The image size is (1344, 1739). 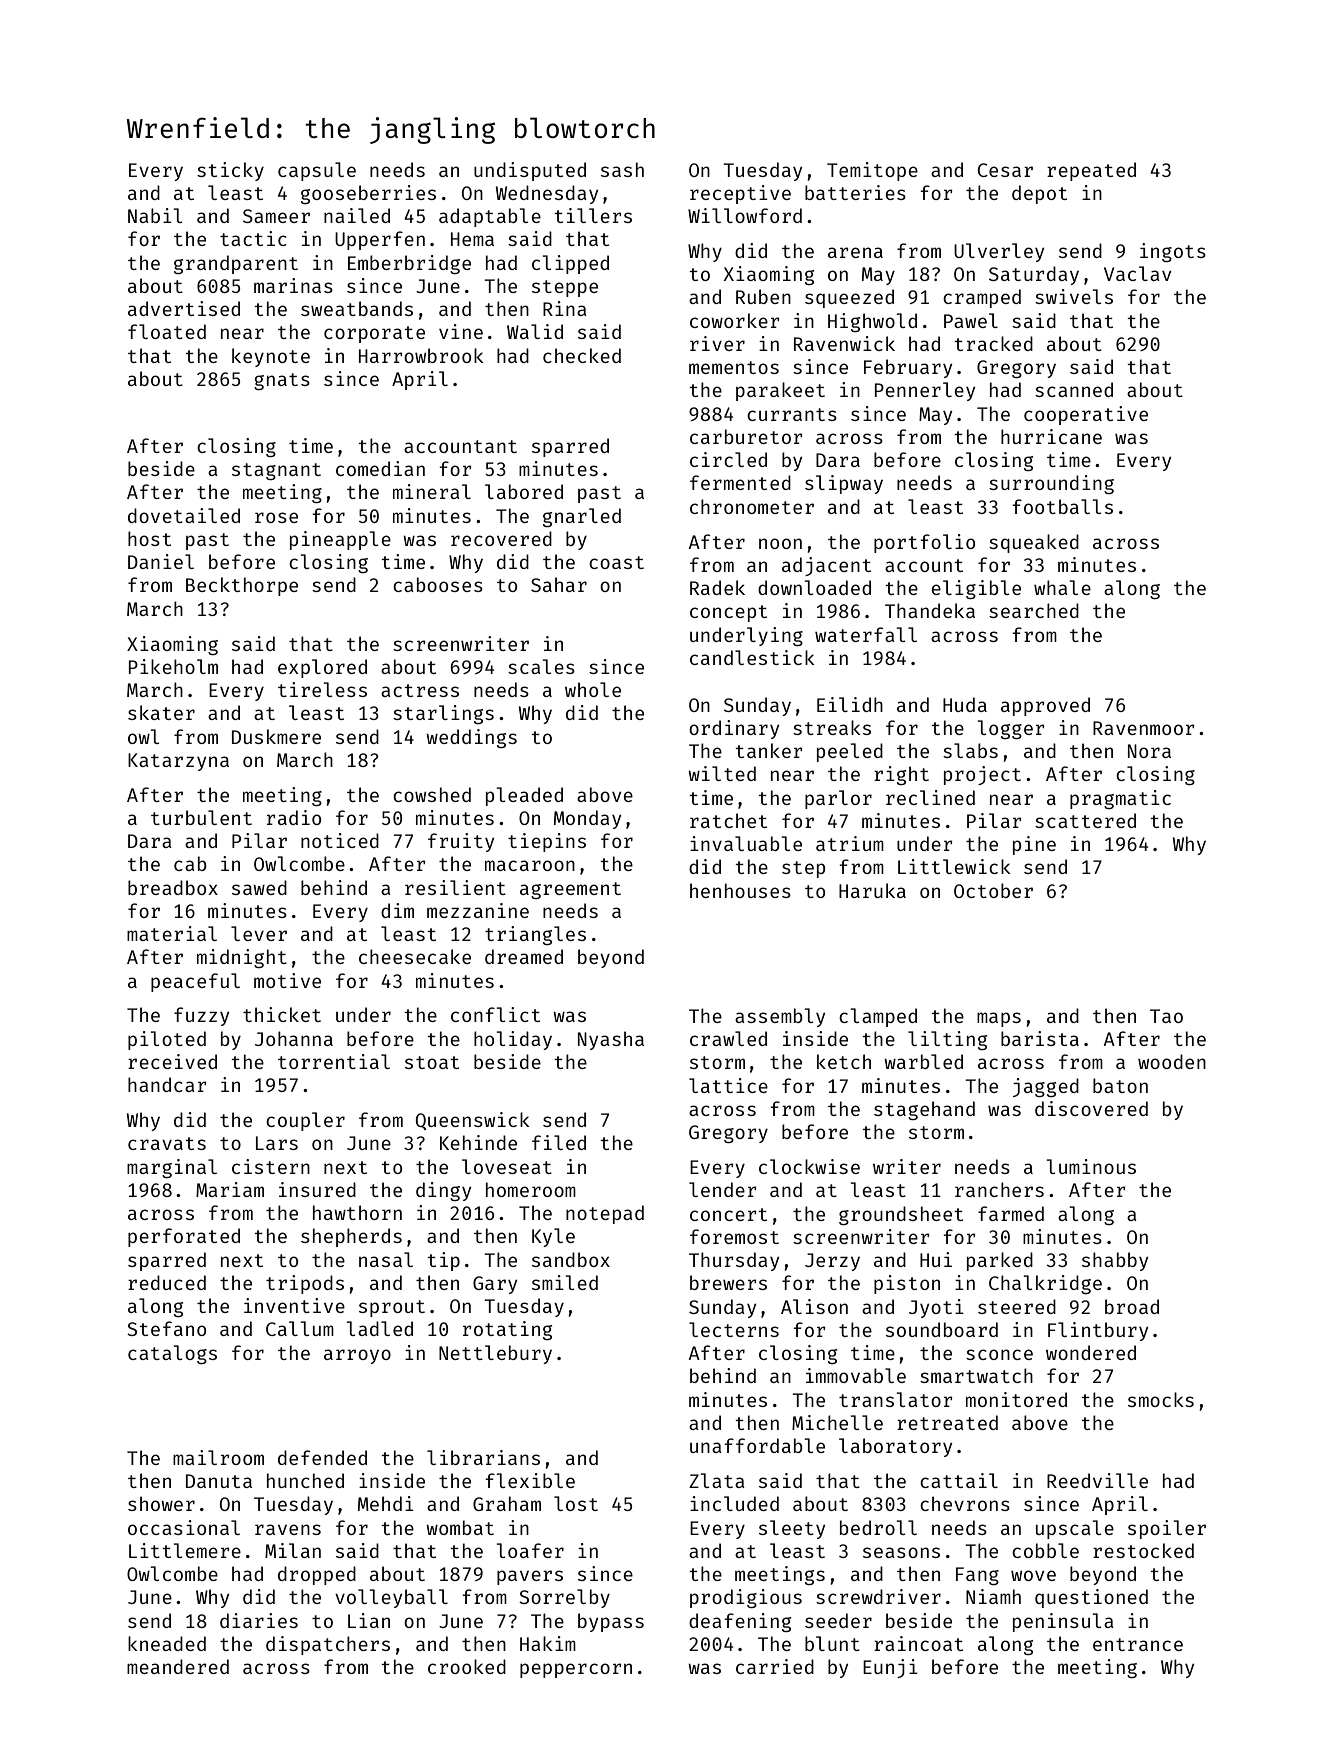 What do you see at coordinates (740, 194) in the page?
I see `receptive` at bounding box center [740, 194].
